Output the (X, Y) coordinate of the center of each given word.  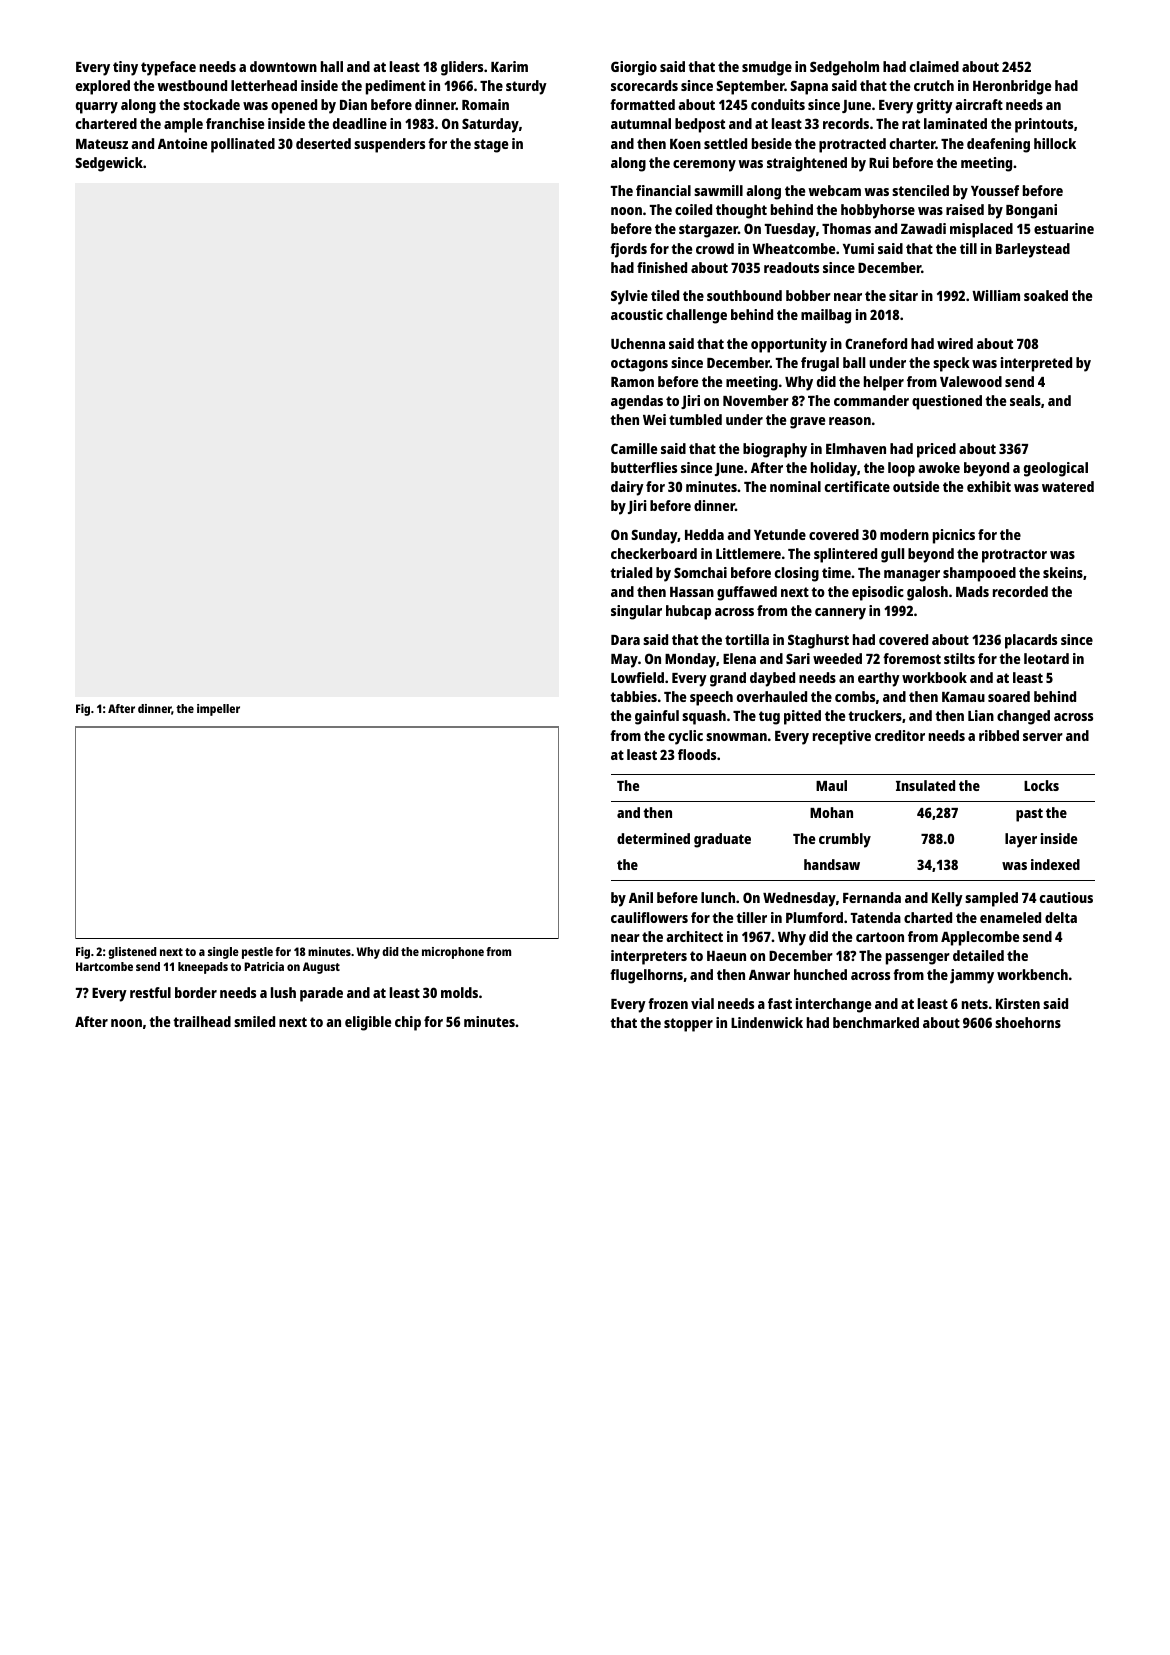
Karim (509, 66)
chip (408, 1023)
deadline (360, 123)
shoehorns (1028, 1022)
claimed (934, 66)
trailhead (202, 1021)
